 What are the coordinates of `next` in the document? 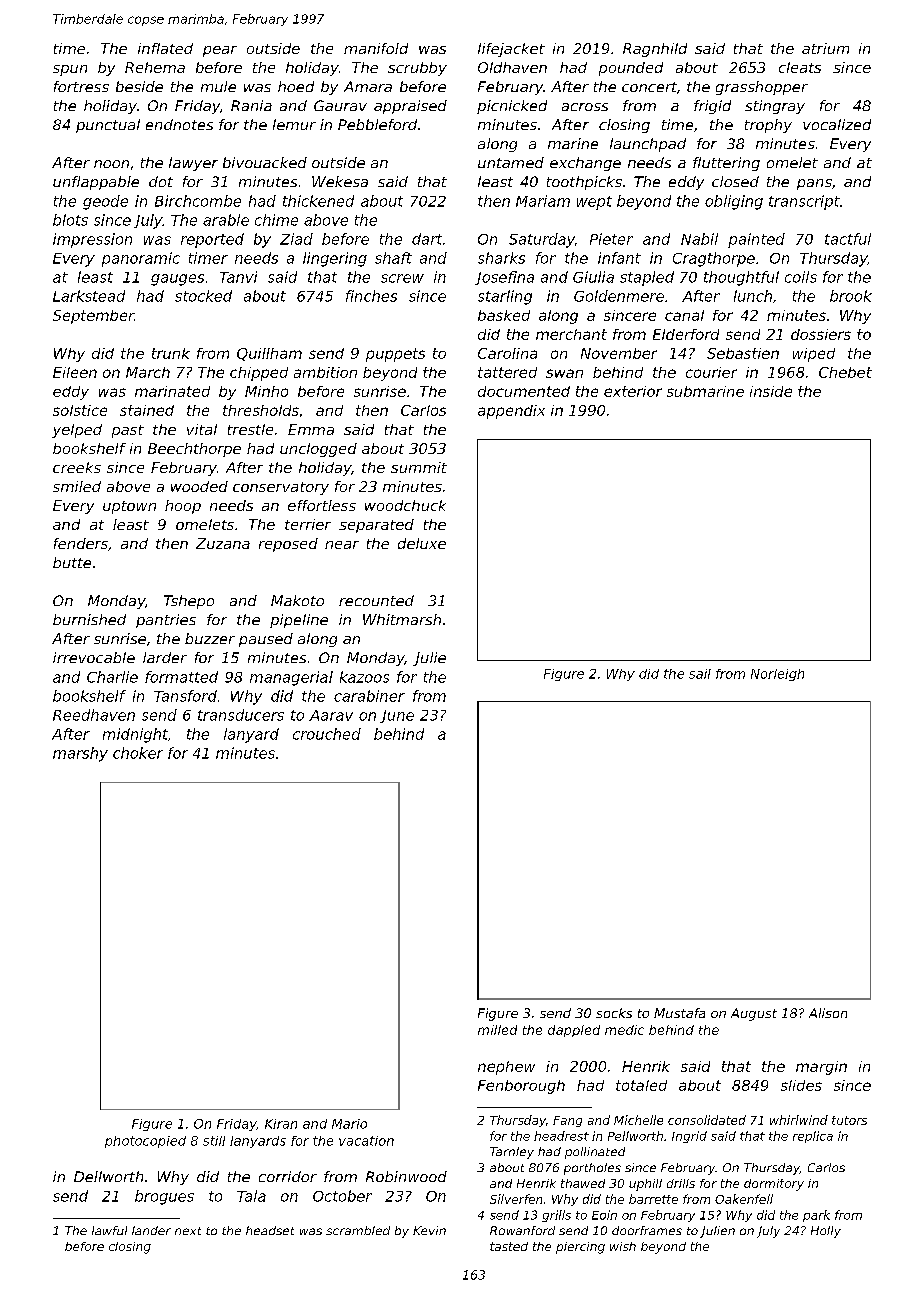 It's located at (188, 1231).
